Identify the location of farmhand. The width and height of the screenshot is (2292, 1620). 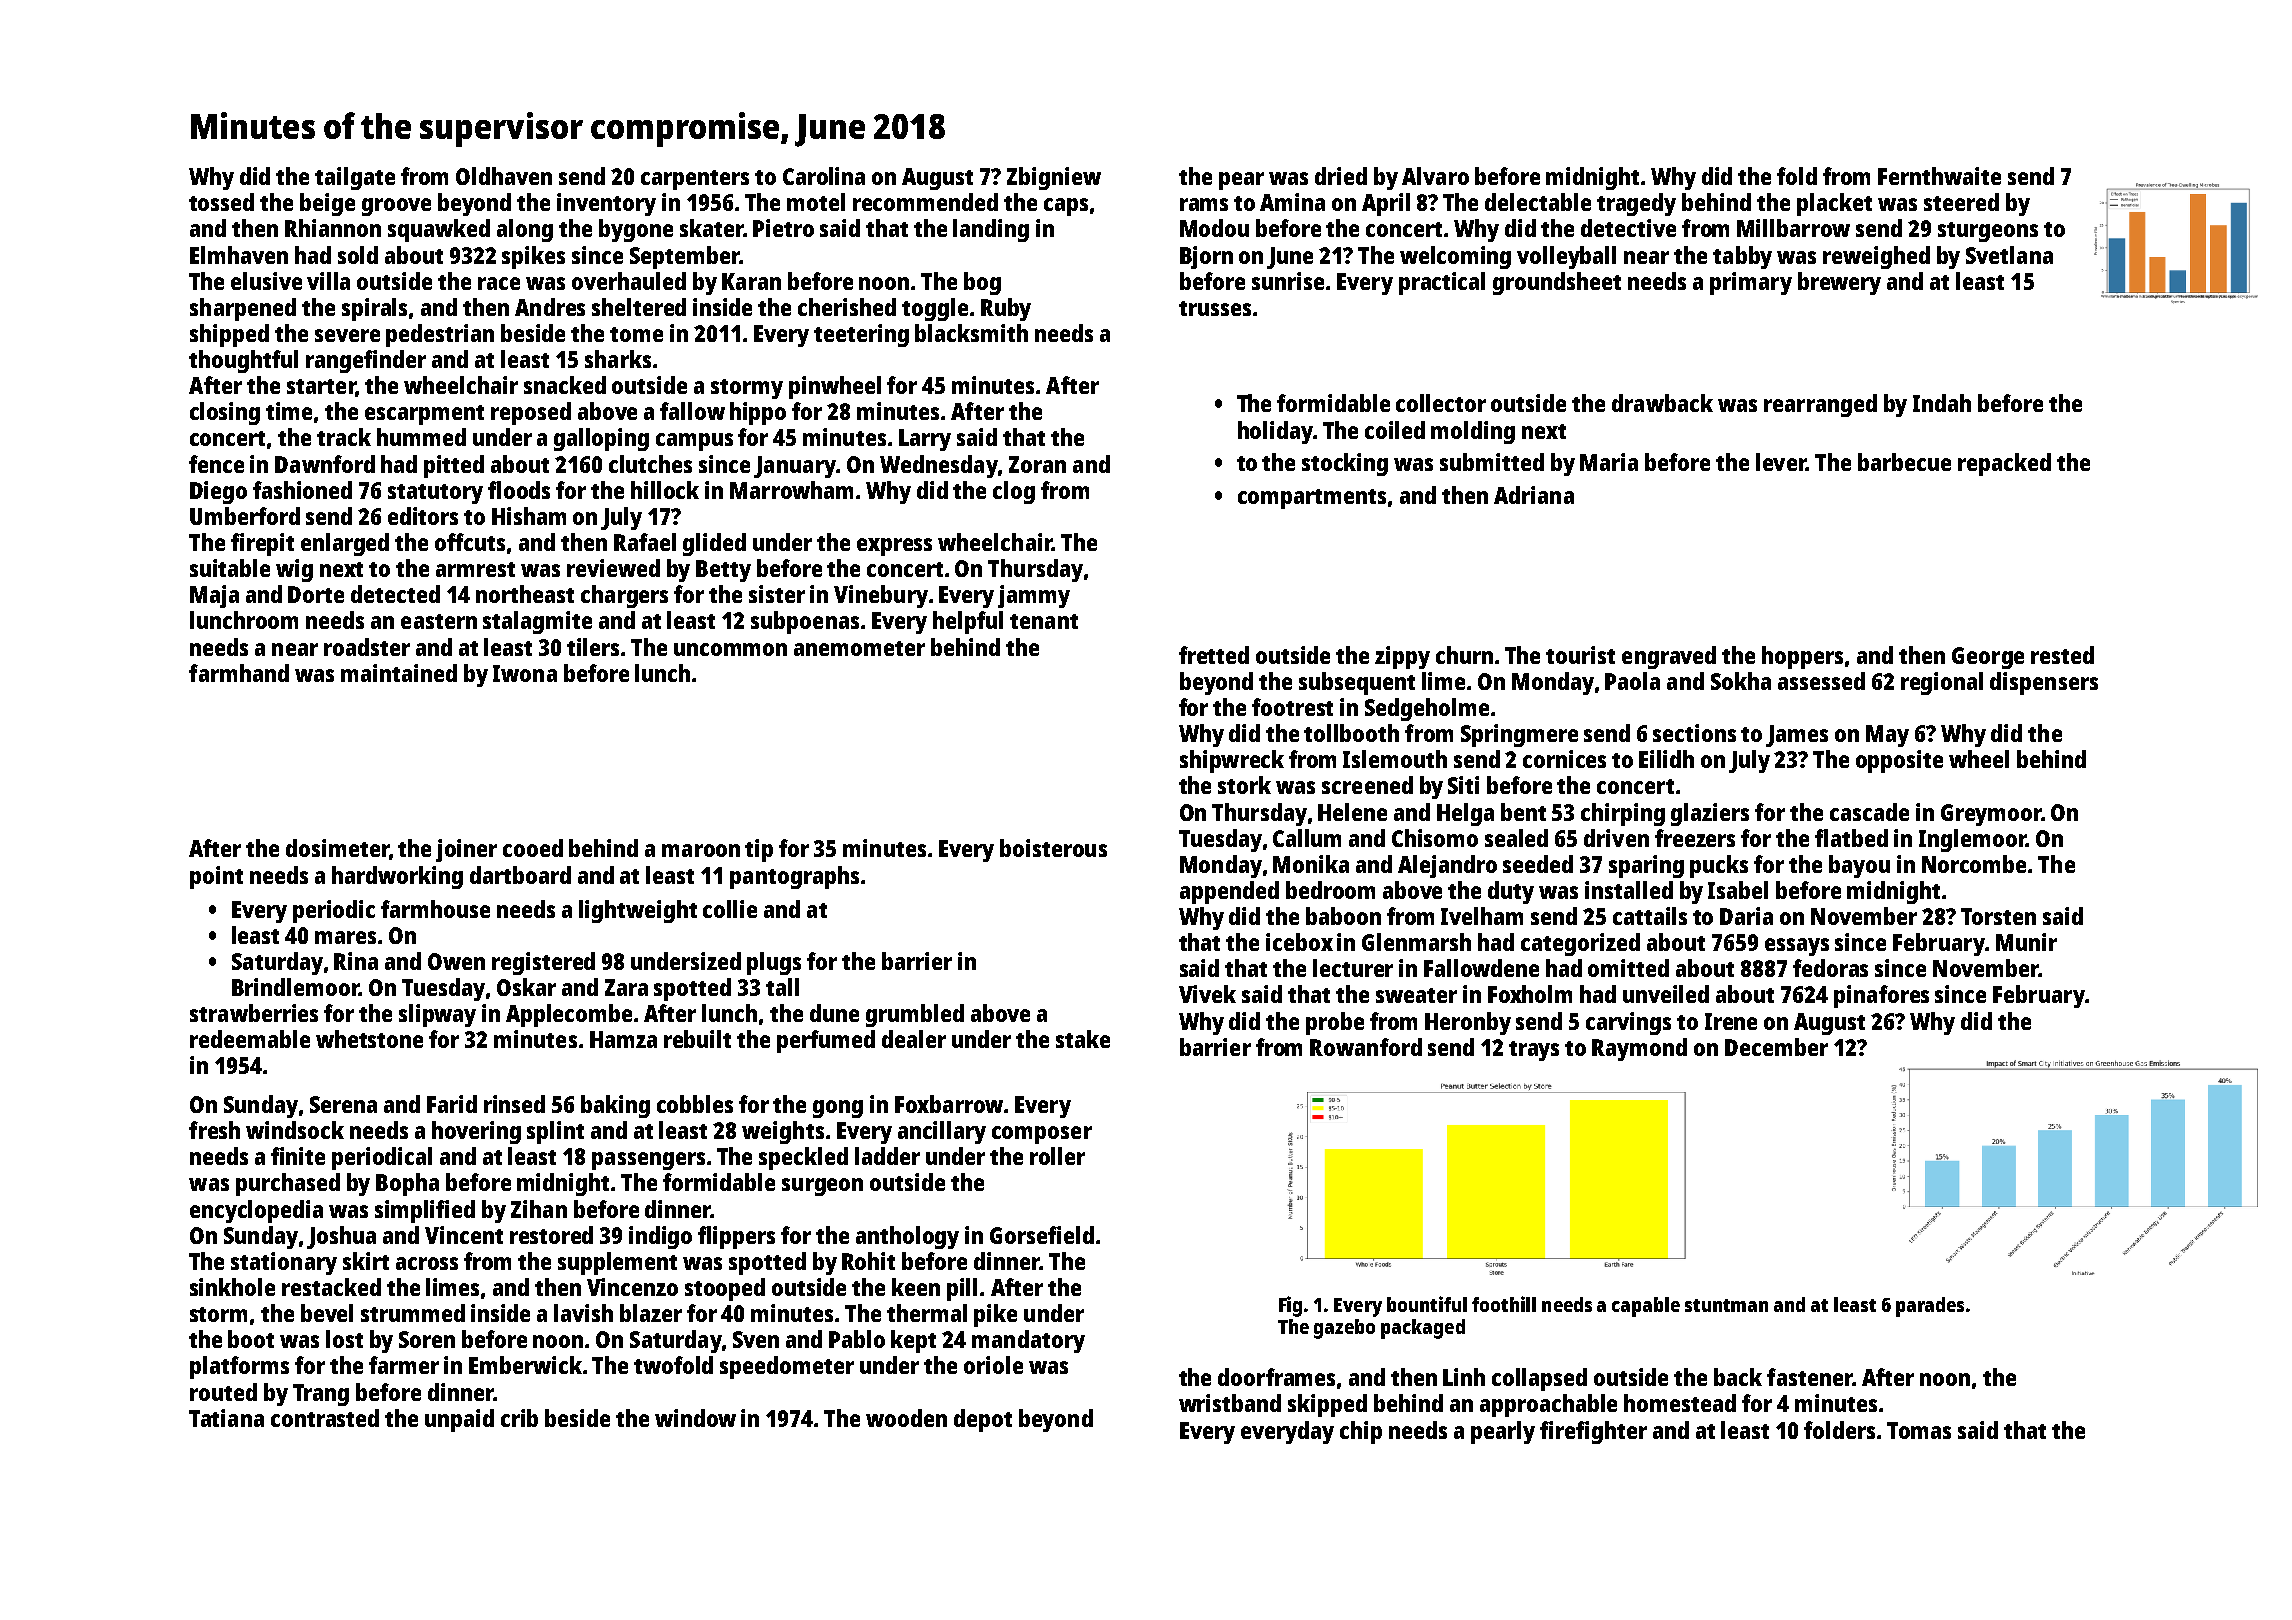
(239, 673).
